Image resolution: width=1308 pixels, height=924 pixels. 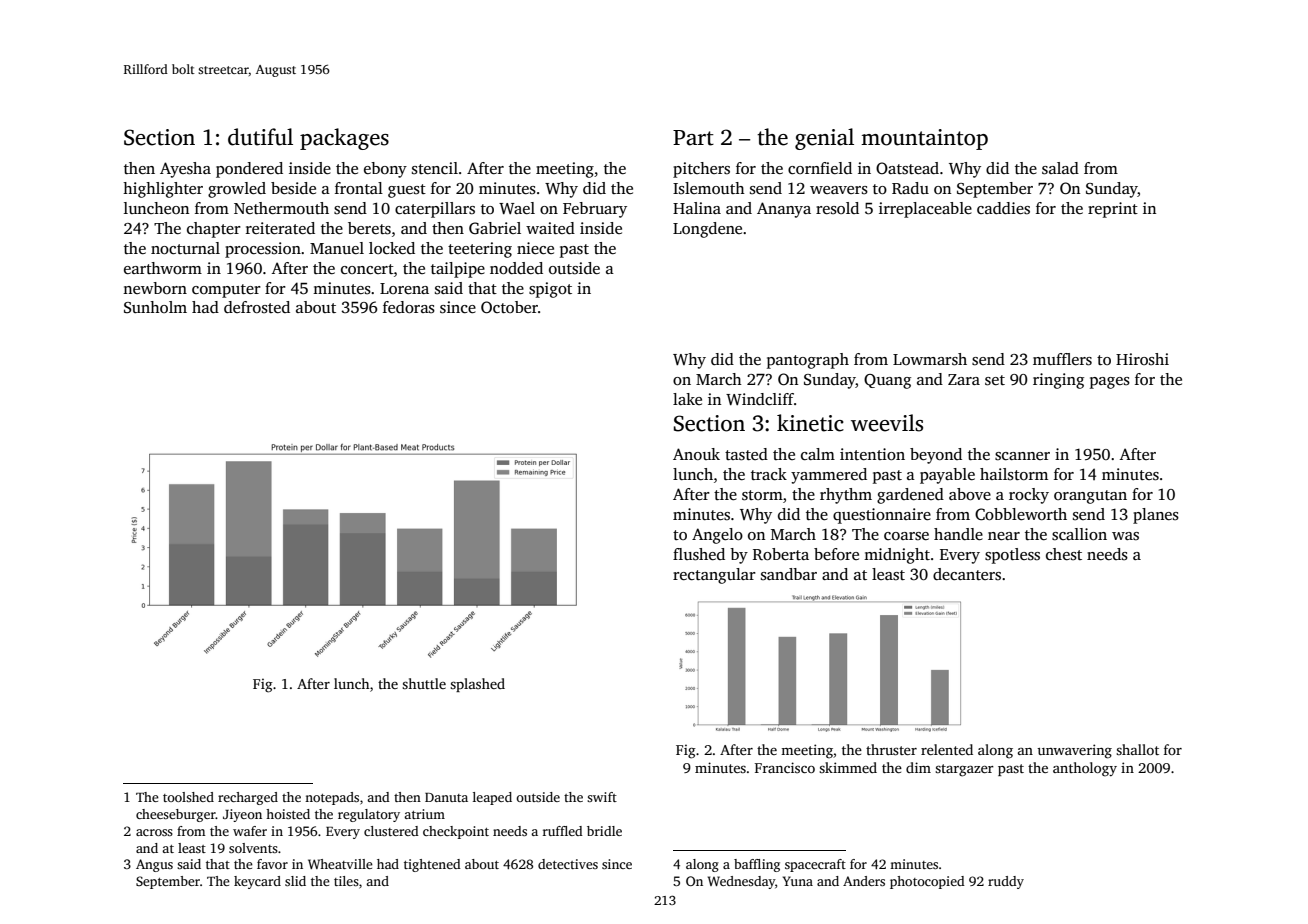 I want to click on Sunholm, so click(x=155, y=307).
